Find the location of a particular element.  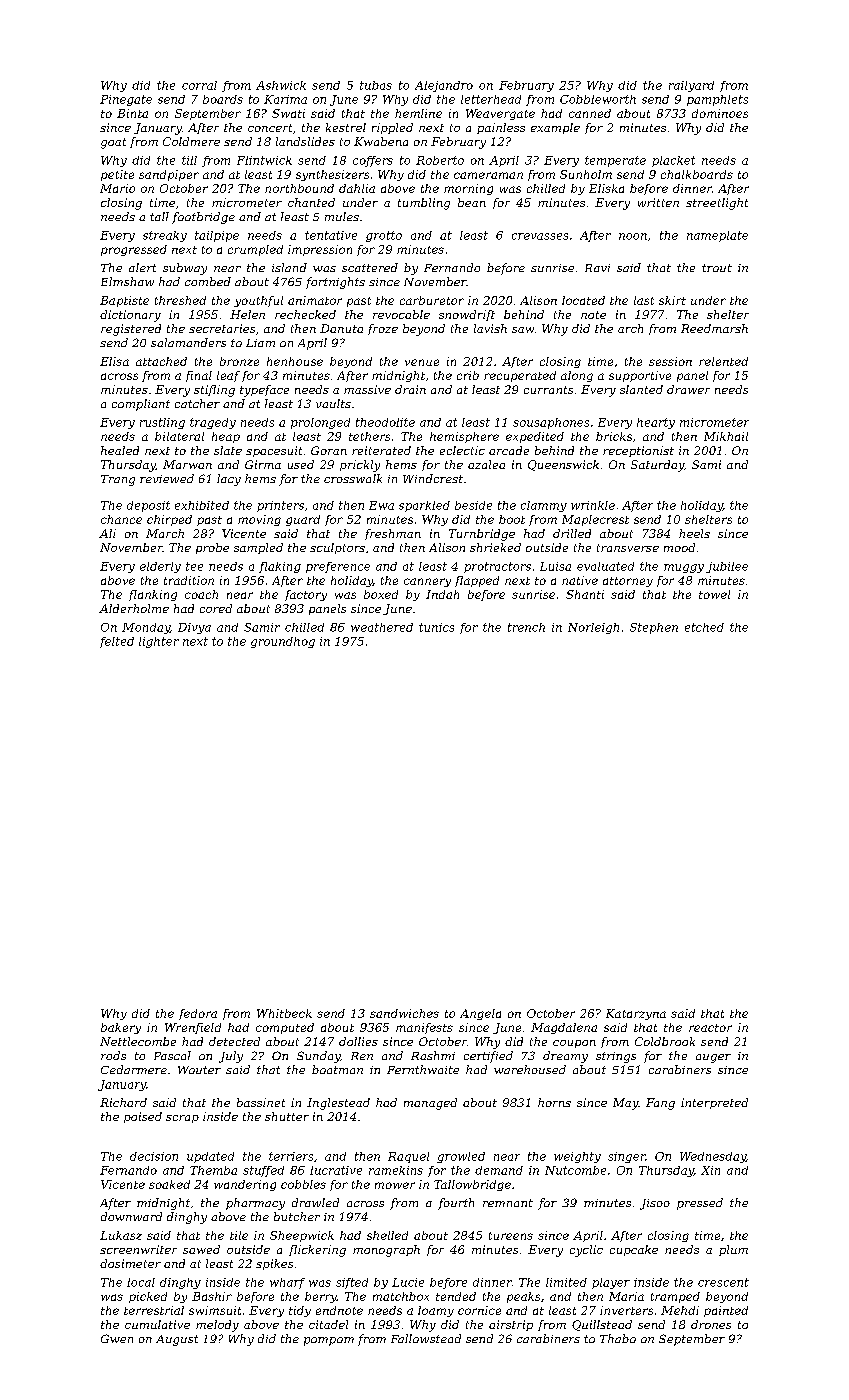

melody is located at coordinates (217, 1326).
